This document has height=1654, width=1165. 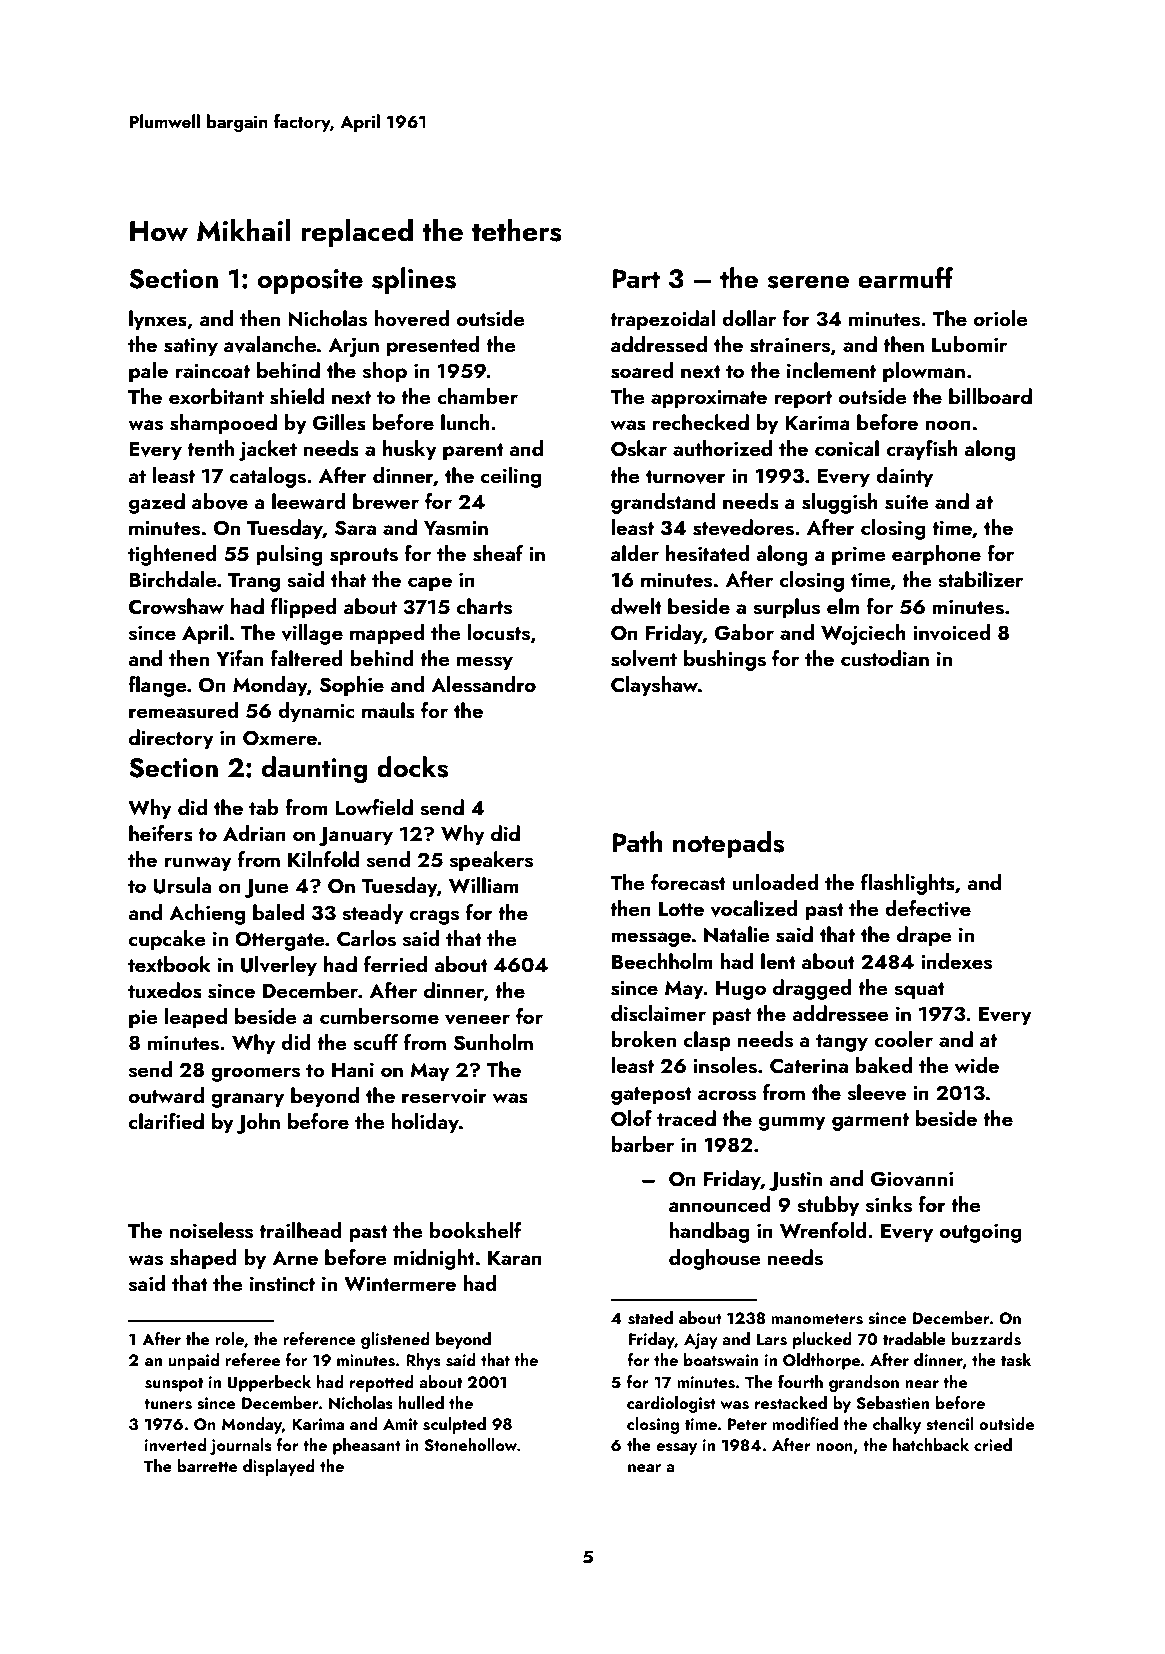 What do you see at coordinates (908, 884) in the document?
I see `flashlights` at bounding box center [908, 884].
